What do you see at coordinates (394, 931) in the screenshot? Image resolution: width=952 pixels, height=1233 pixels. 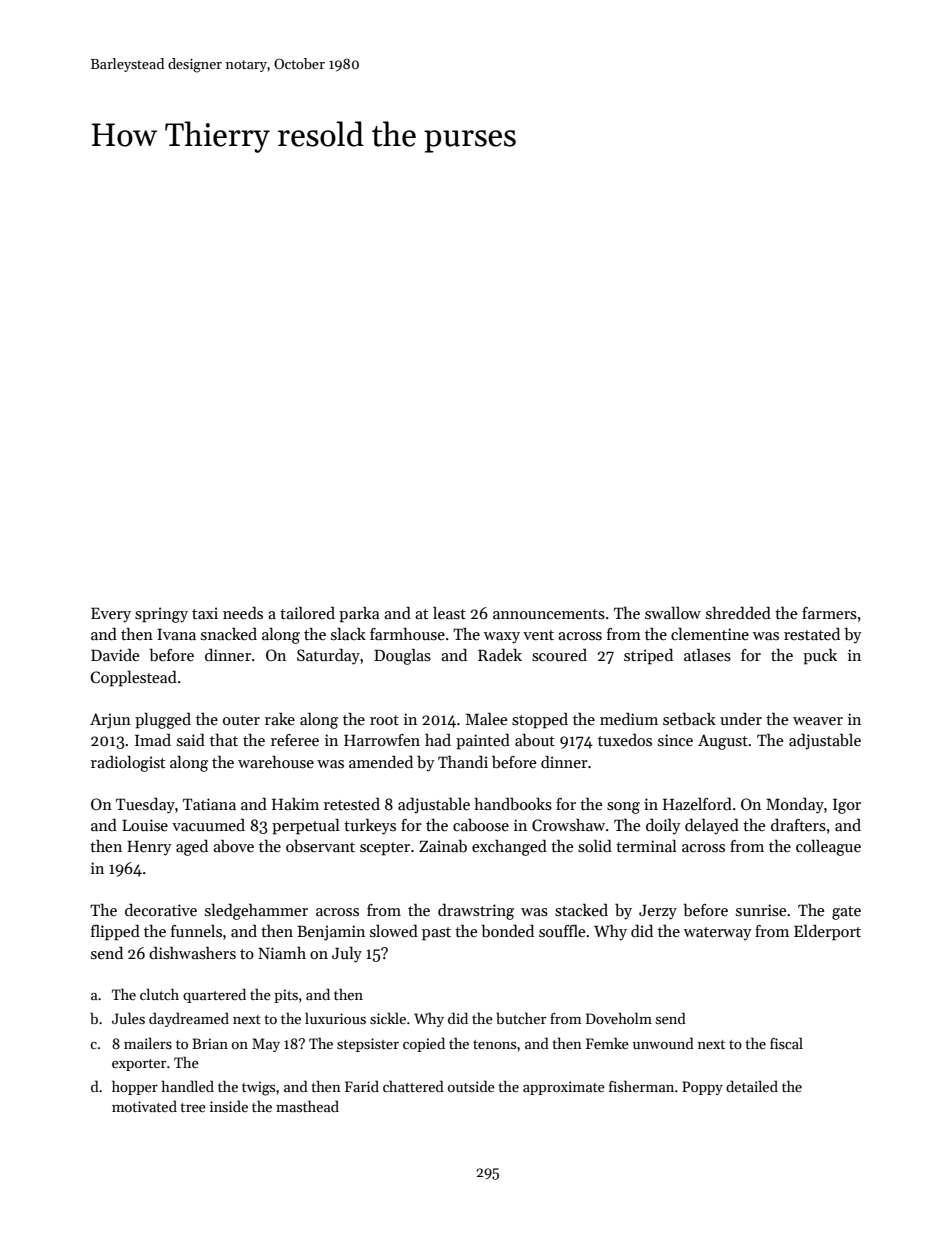 I see `slowed` at bounding box center [394, 931].
